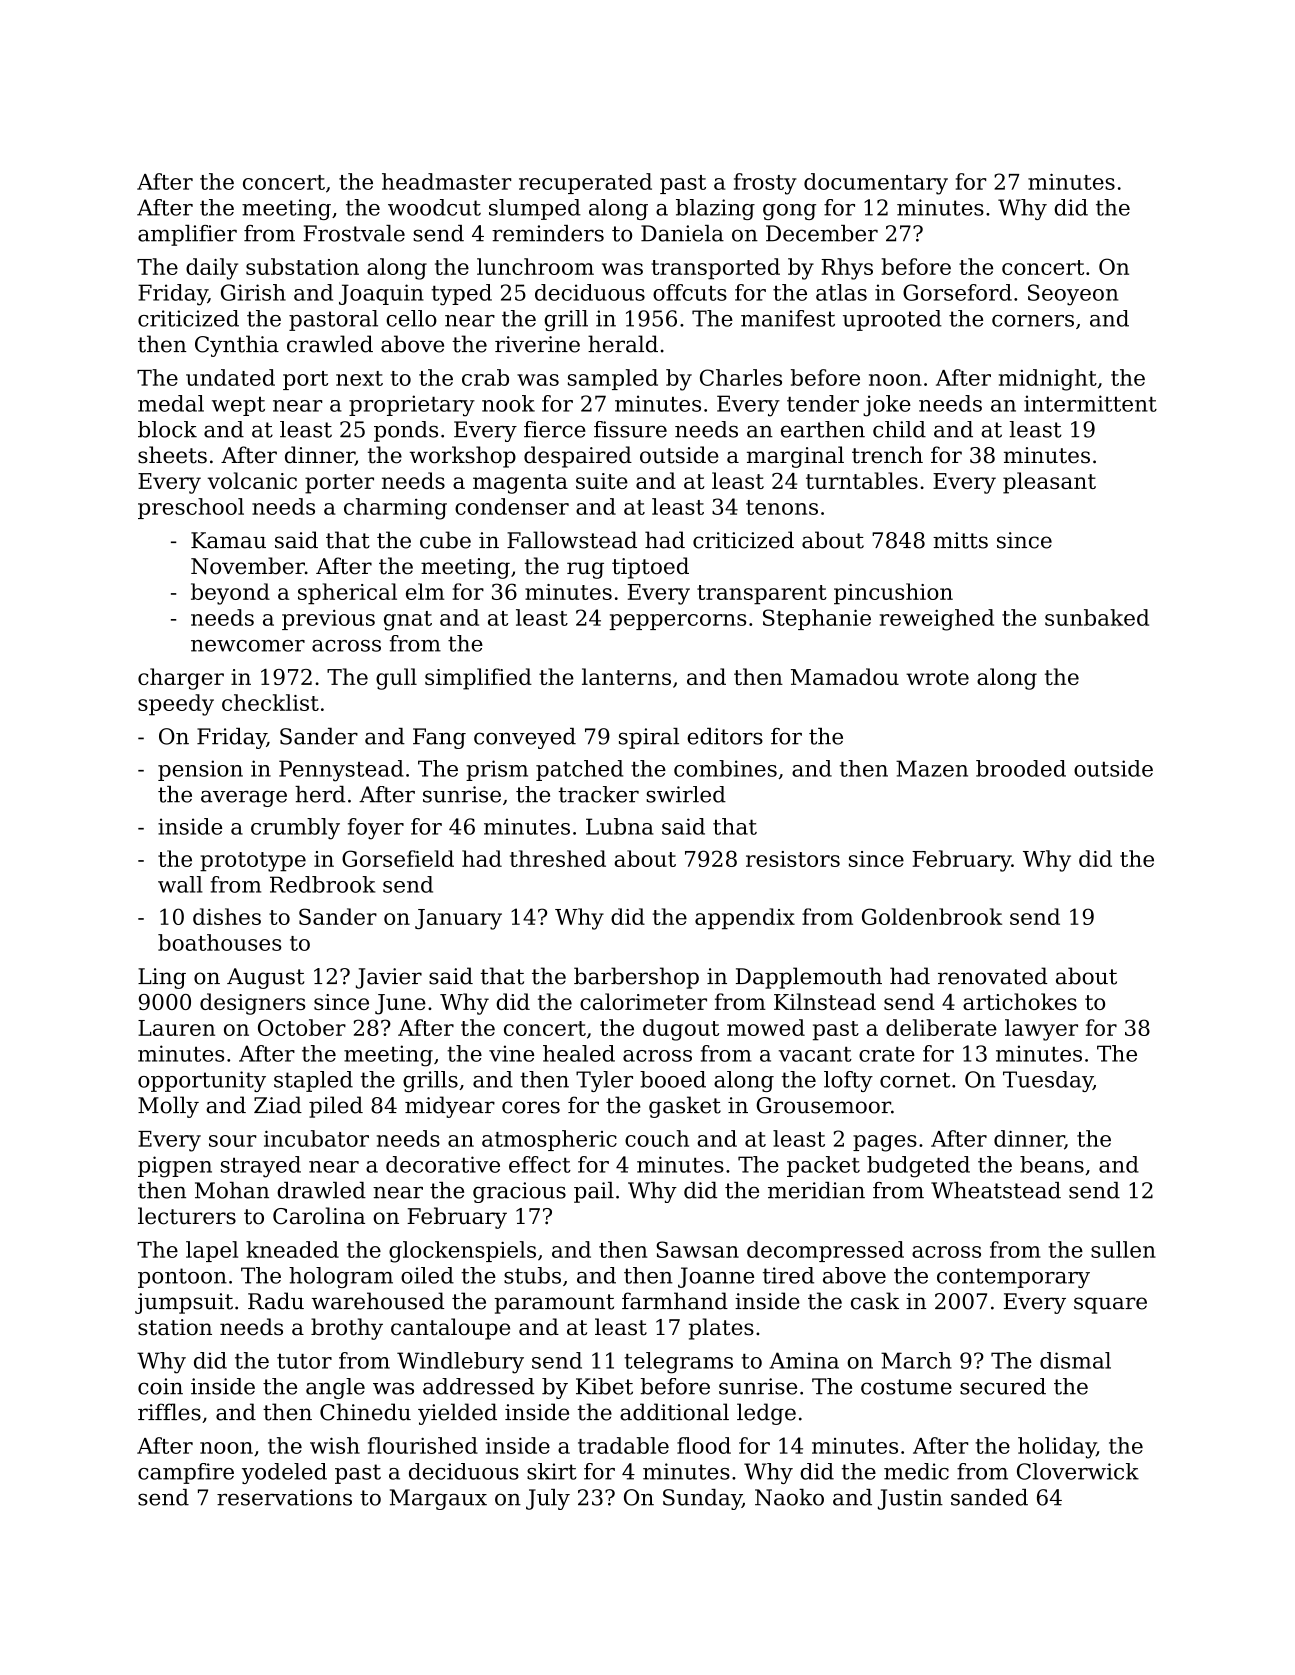 Image resolution: width=1295 pixels, height=1675 pixels. I want to click on intermittent, so click(1090, 403).
